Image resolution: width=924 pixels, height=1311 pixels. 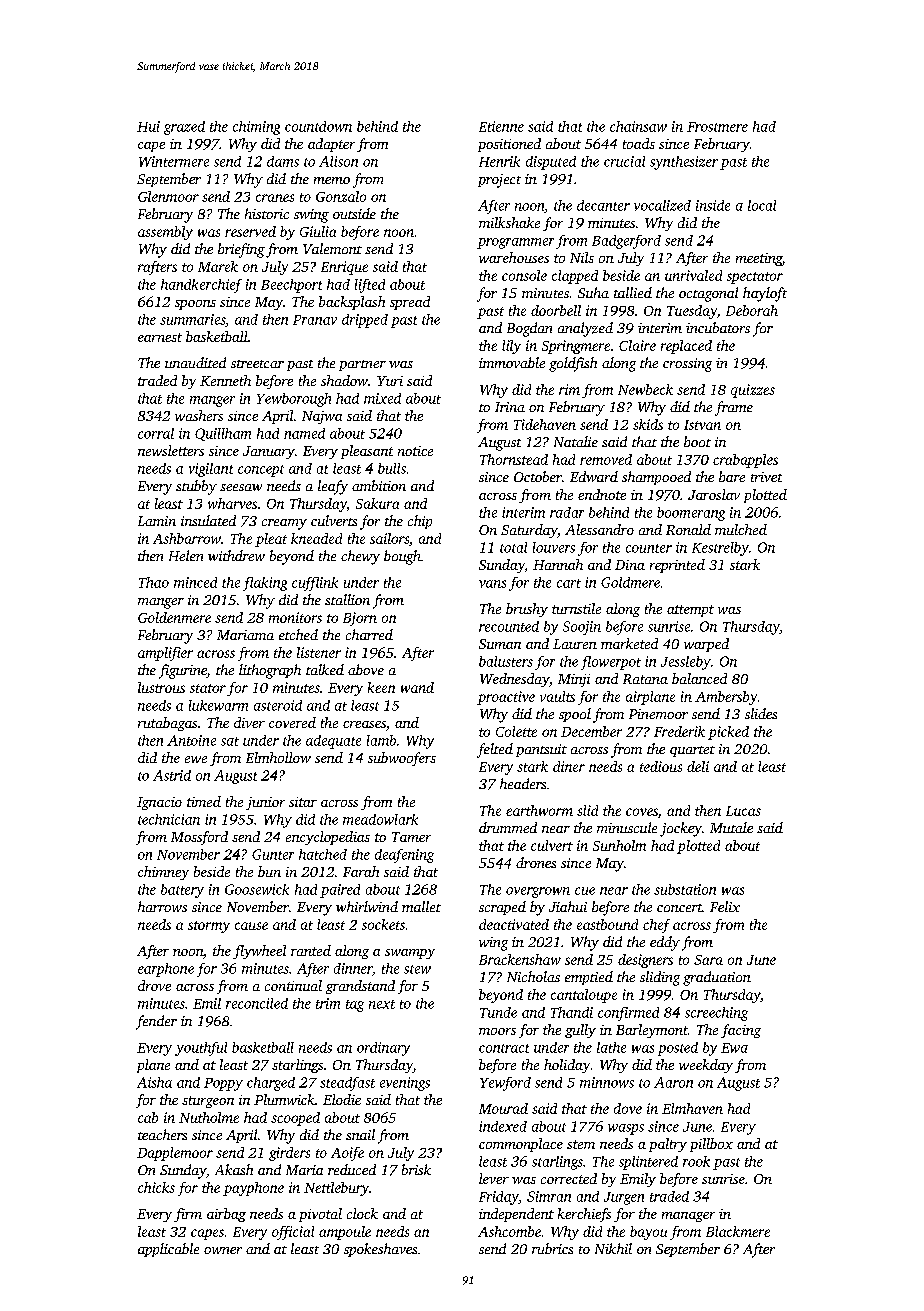 What do you see at coordinates (157, 521) in the image?
I see `Lamin` at bounding box center [157, 521].
